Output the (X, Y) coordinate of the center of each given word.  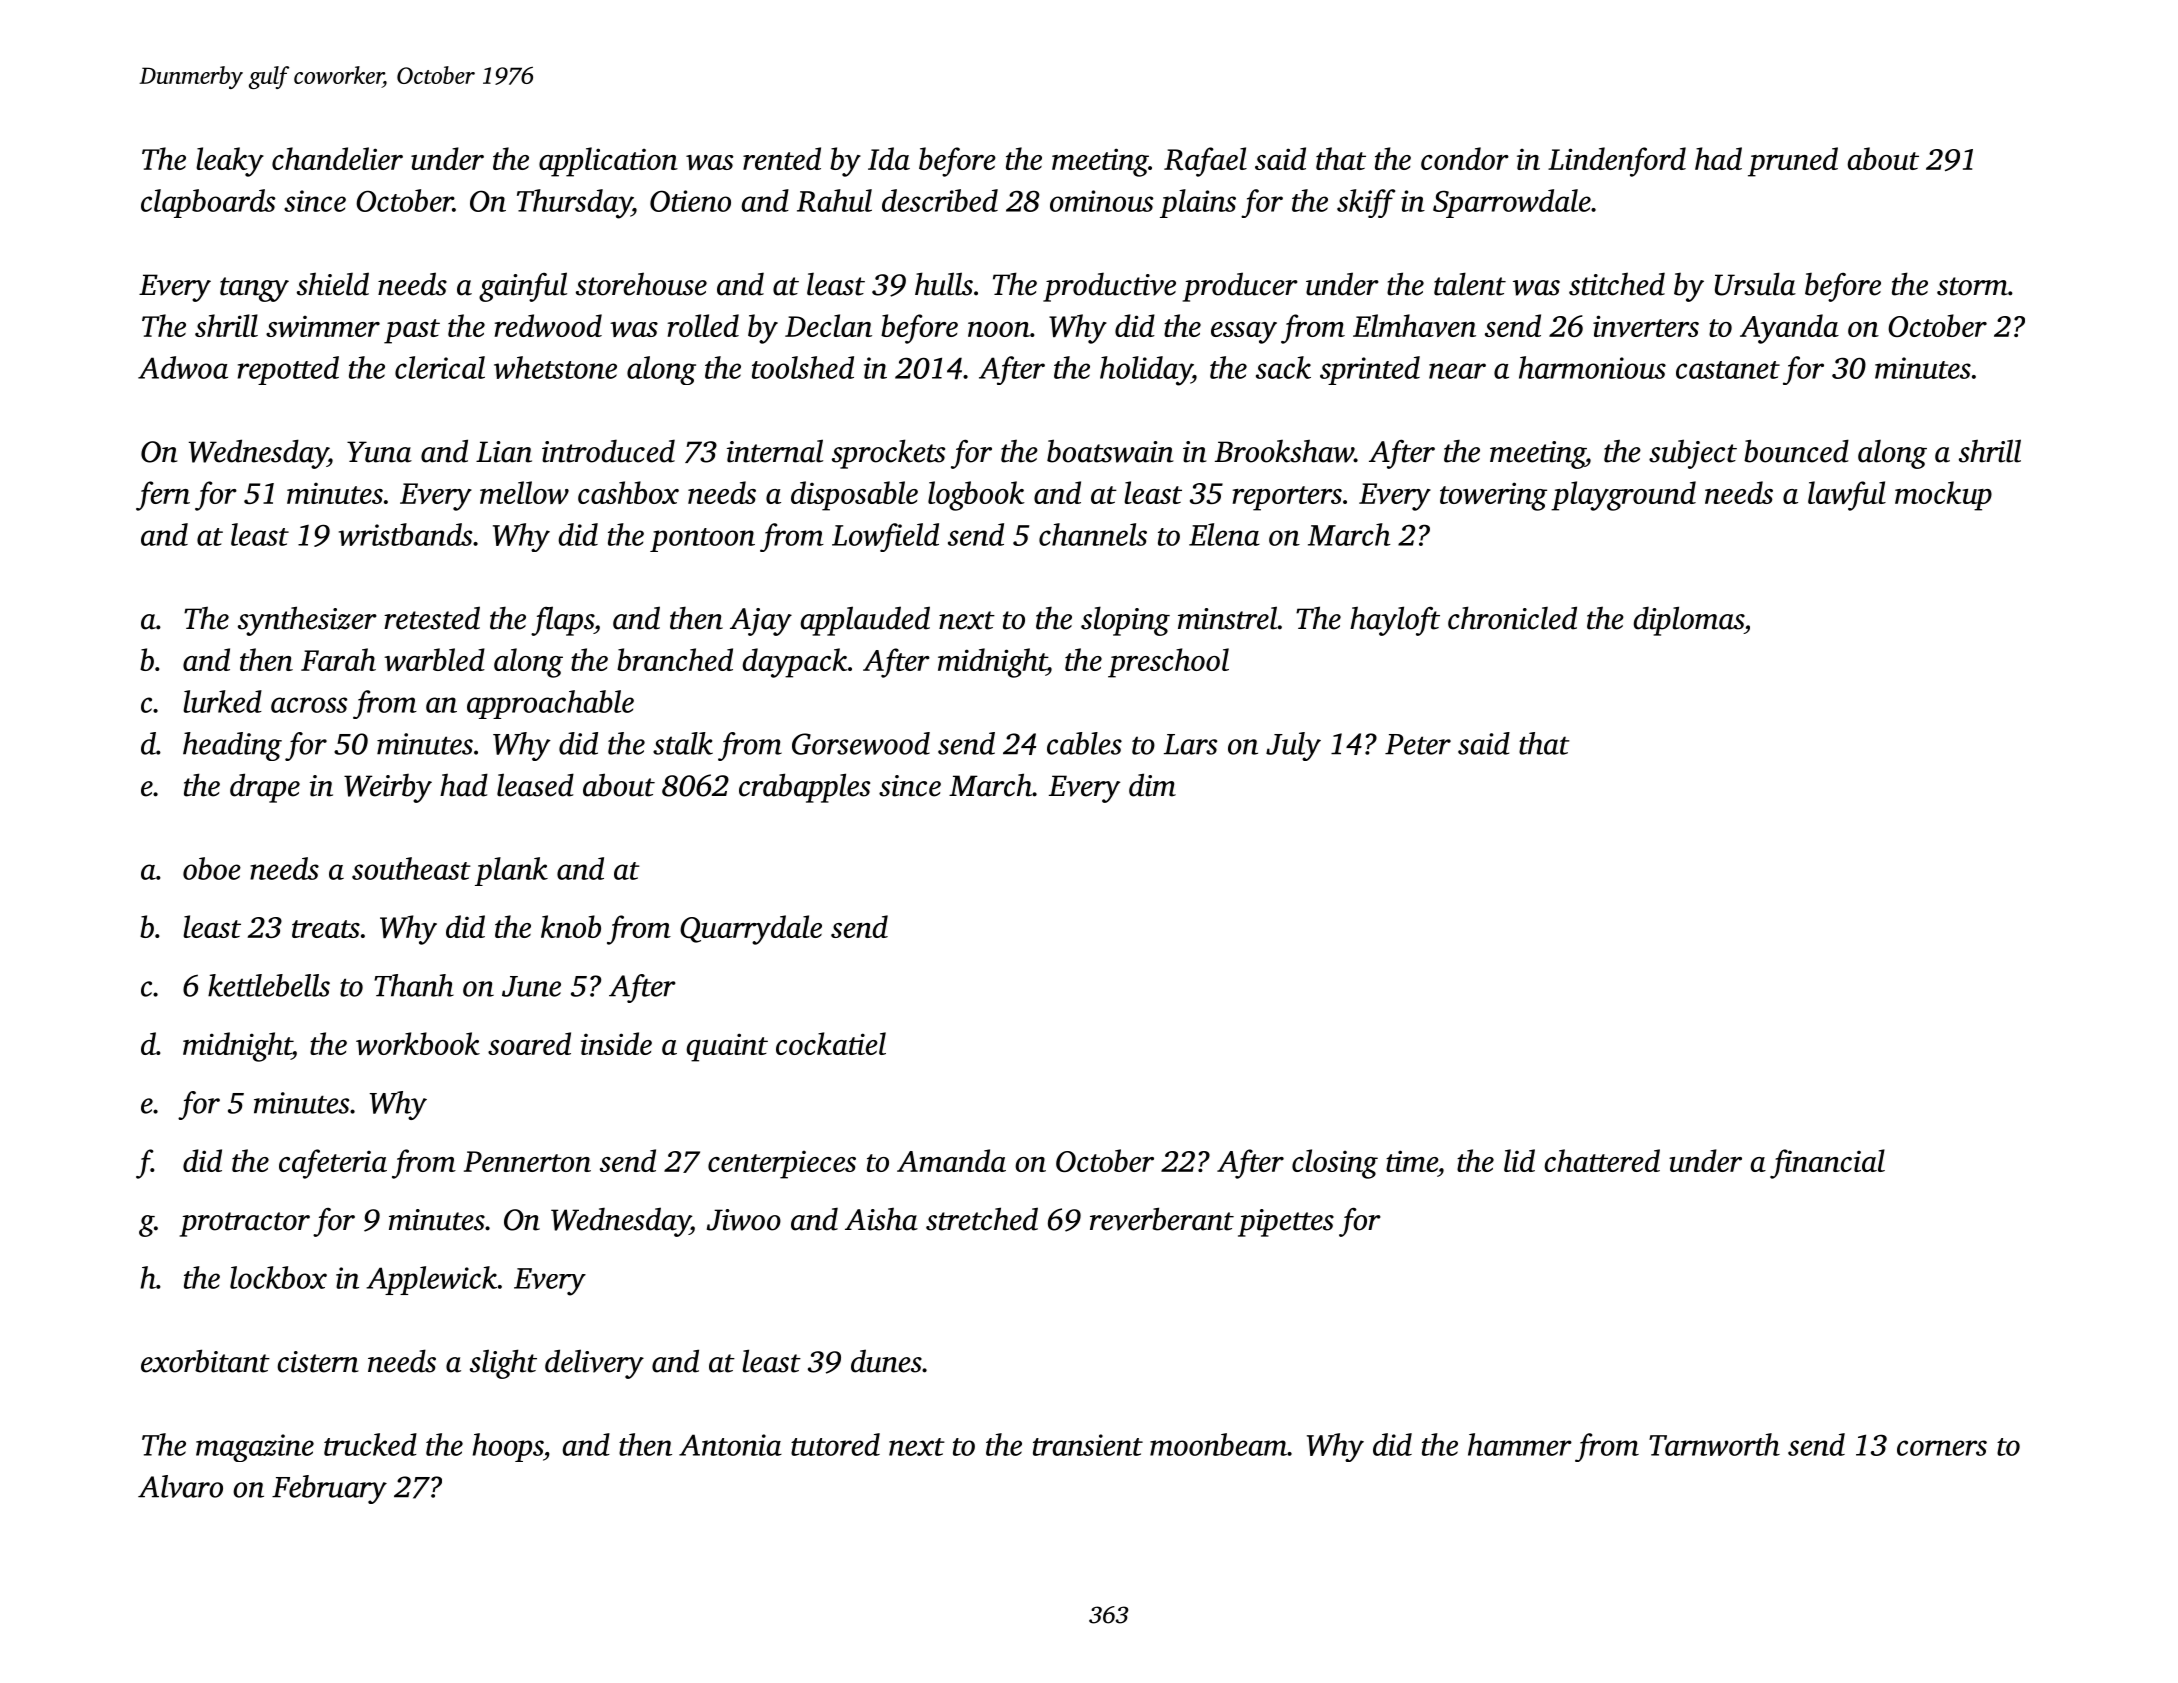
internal (775, 451)
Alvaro (180, 1486)
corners (1942, 1448)
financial (1827, 1164)
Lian (504, 452)
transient (1088, 1445)
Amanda (951, 1160)
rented (782, 158)
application (608, 162)
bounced (1796, 451)
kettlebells (269, 985)
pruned (1793, 162)
